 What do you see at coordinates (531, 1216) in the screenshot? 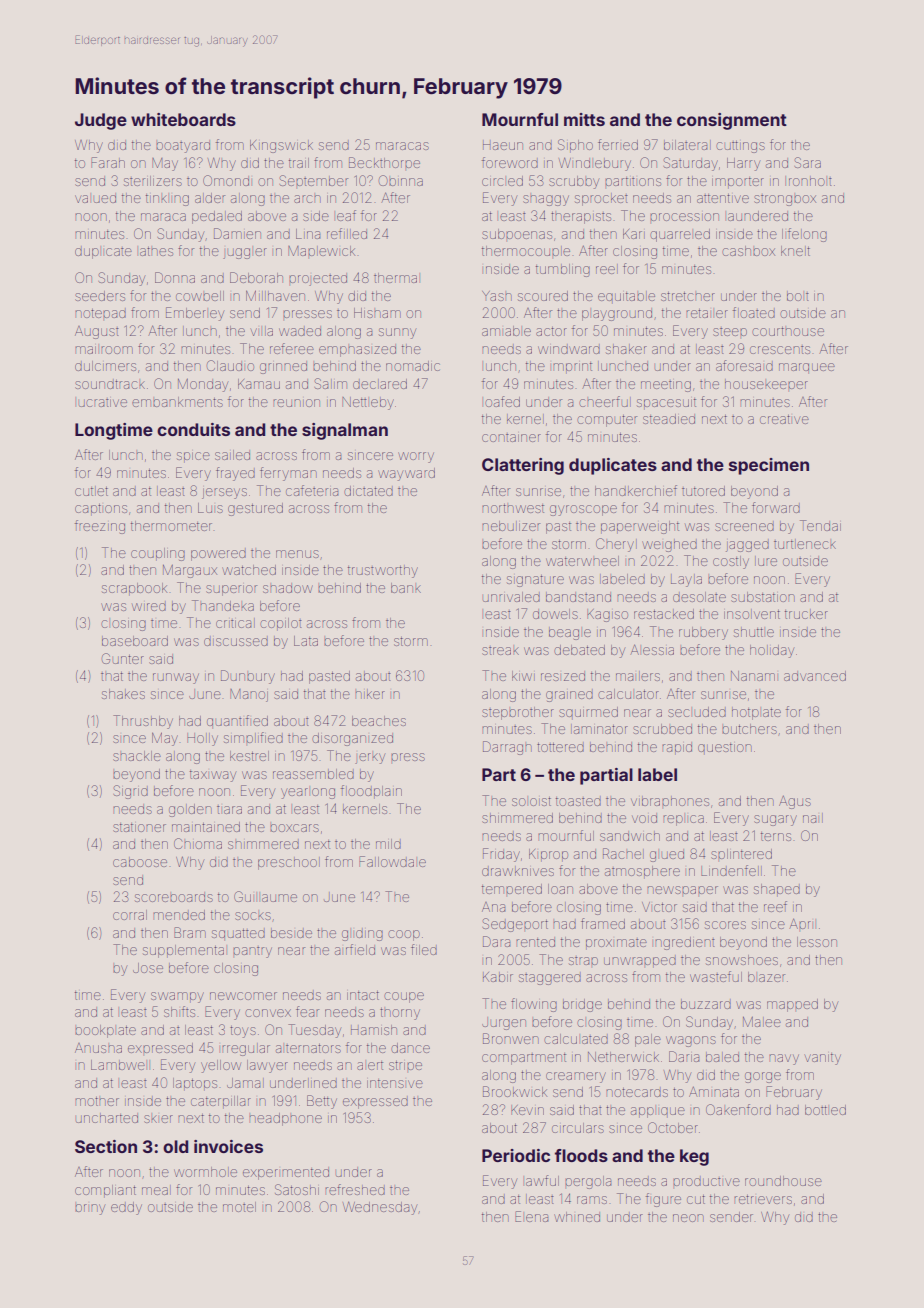
I see `Elena` at bounding box center [531, 1216].
